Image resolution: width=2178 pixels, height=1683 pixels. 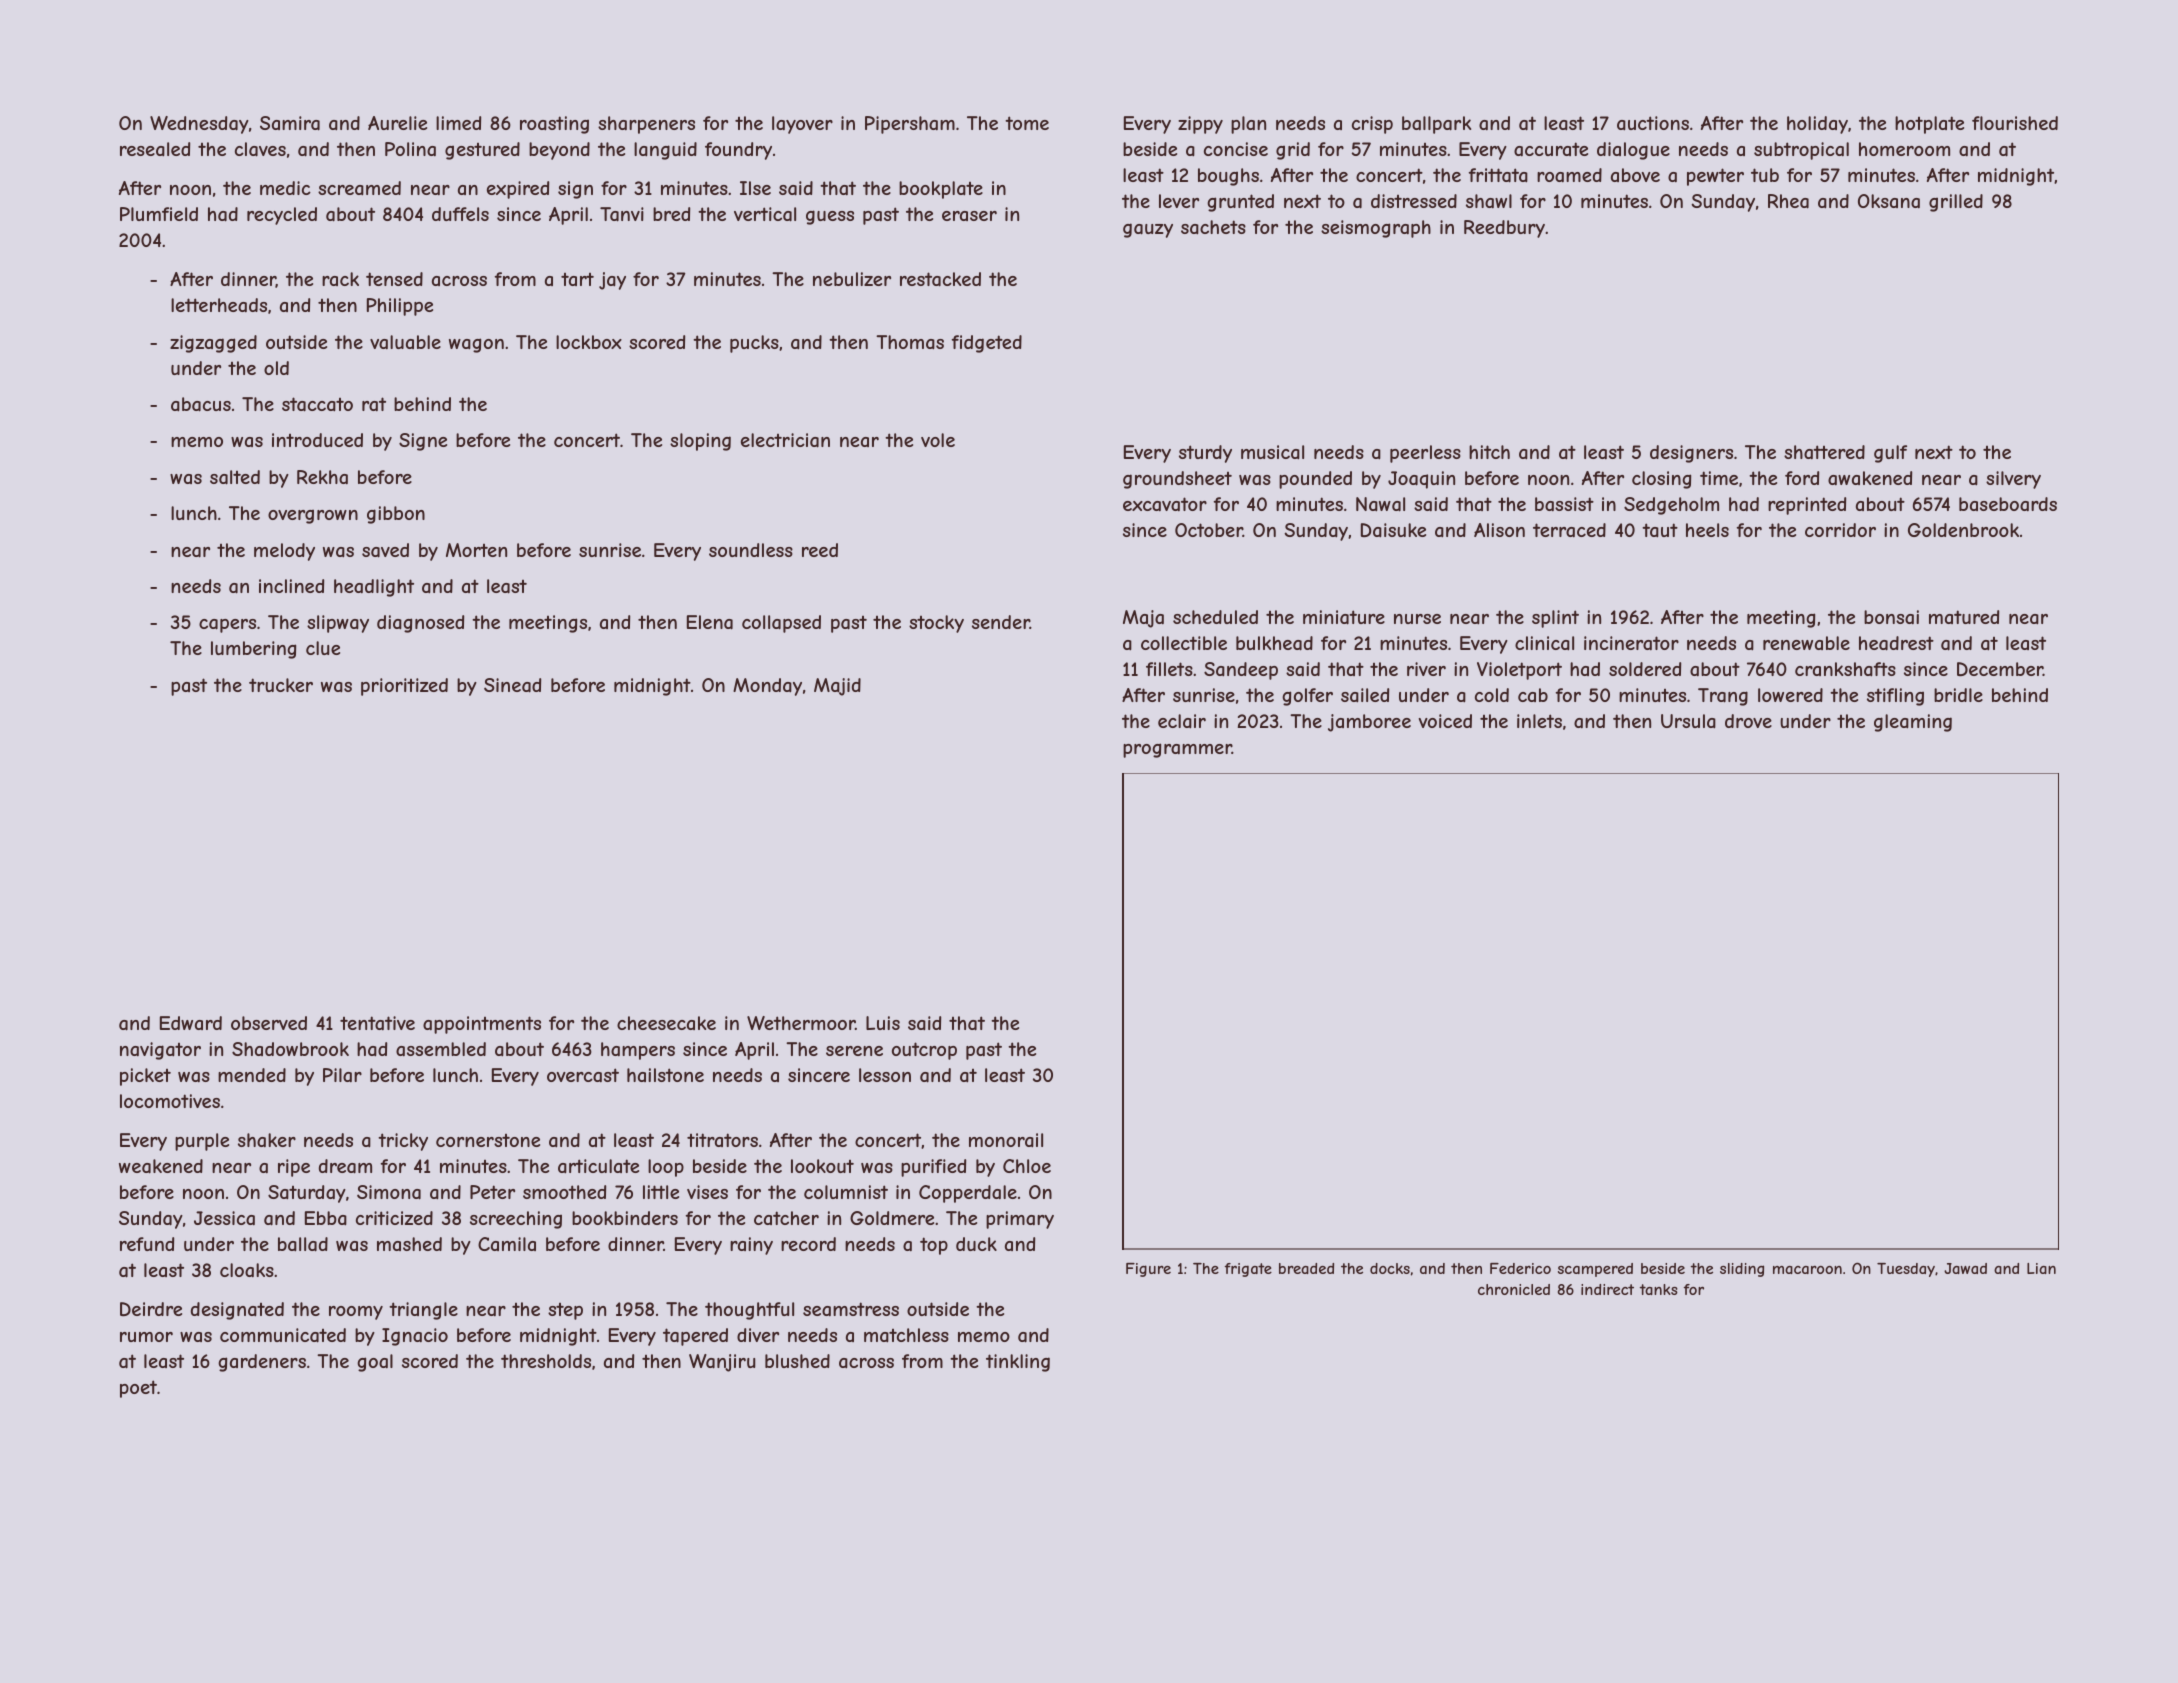 I want to click on abacus, so click(x=201, y=404).
